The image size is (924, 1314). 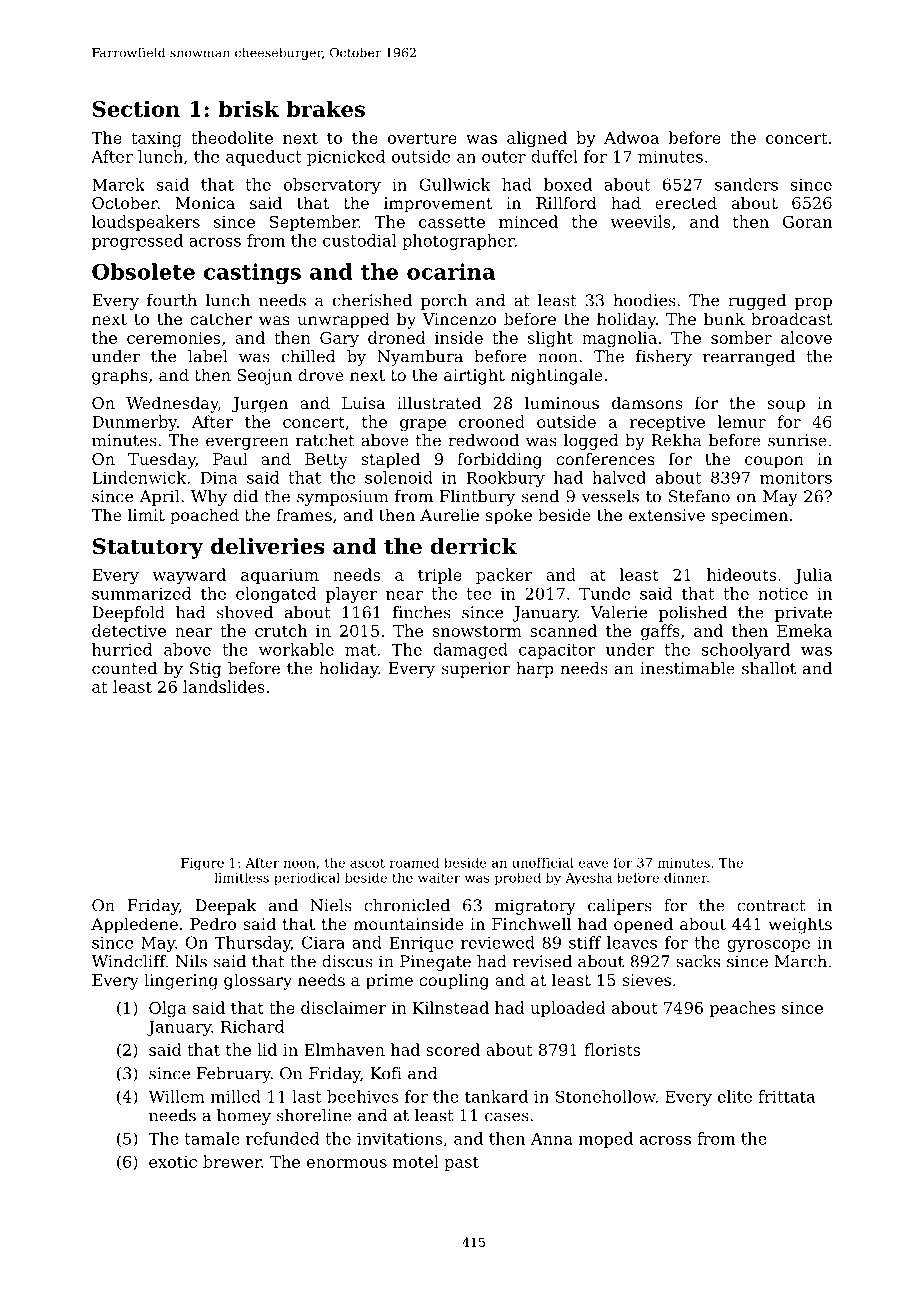 I want to click on extensive, so click(x=667, y=515).
